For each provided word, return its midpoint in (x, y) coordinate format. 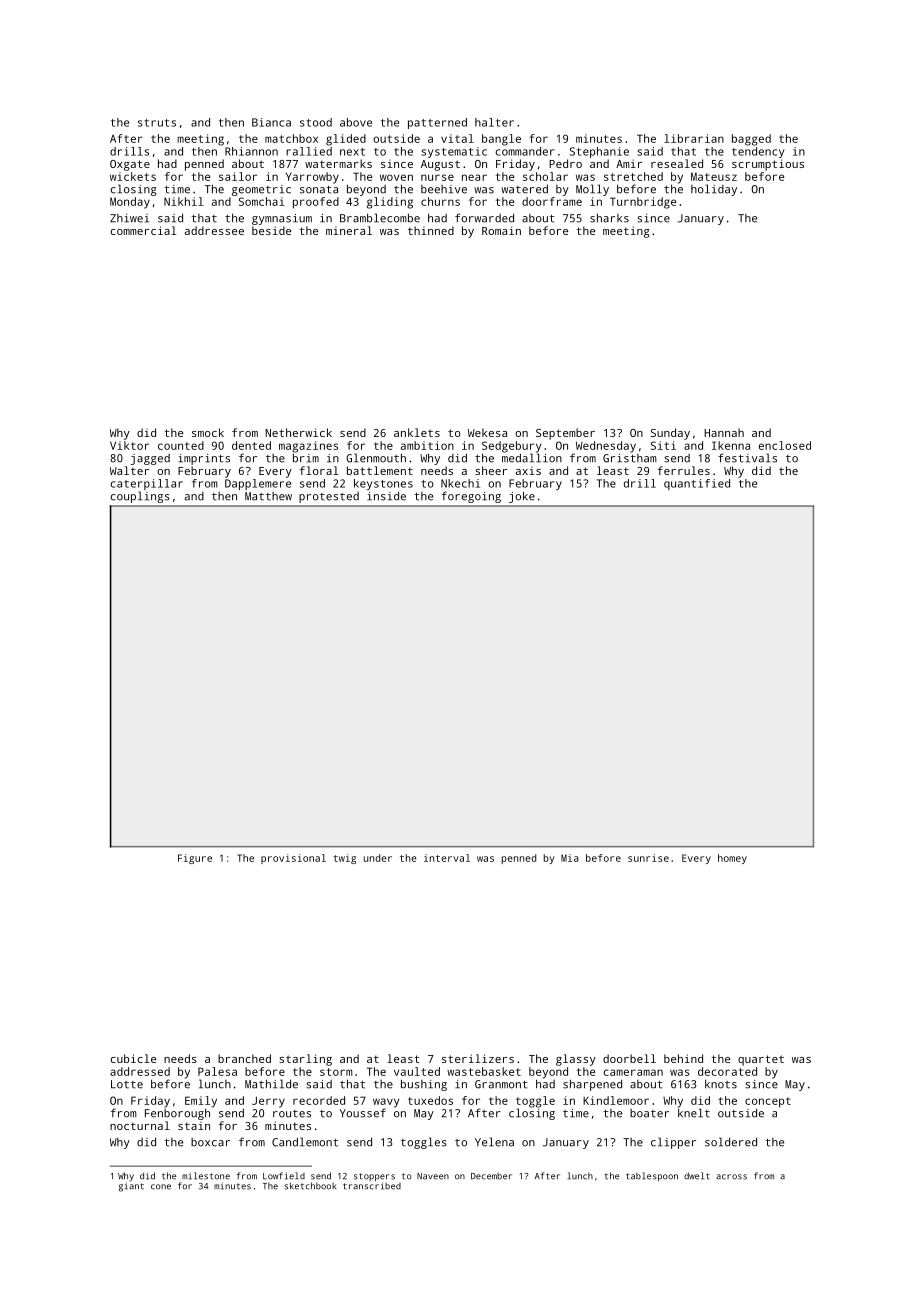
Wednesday (606, 447)
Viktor (129, 445)
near (474, 177)
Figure (195, 859)
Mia (570, 858)
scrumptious (768, 165)
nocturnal (140, 1125)
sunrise (648, 858)
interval (447, 858)
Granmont (501, 1084)
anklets (417, 432)
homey (732, 859)
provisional (293, 859)
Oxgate (130, 165)
